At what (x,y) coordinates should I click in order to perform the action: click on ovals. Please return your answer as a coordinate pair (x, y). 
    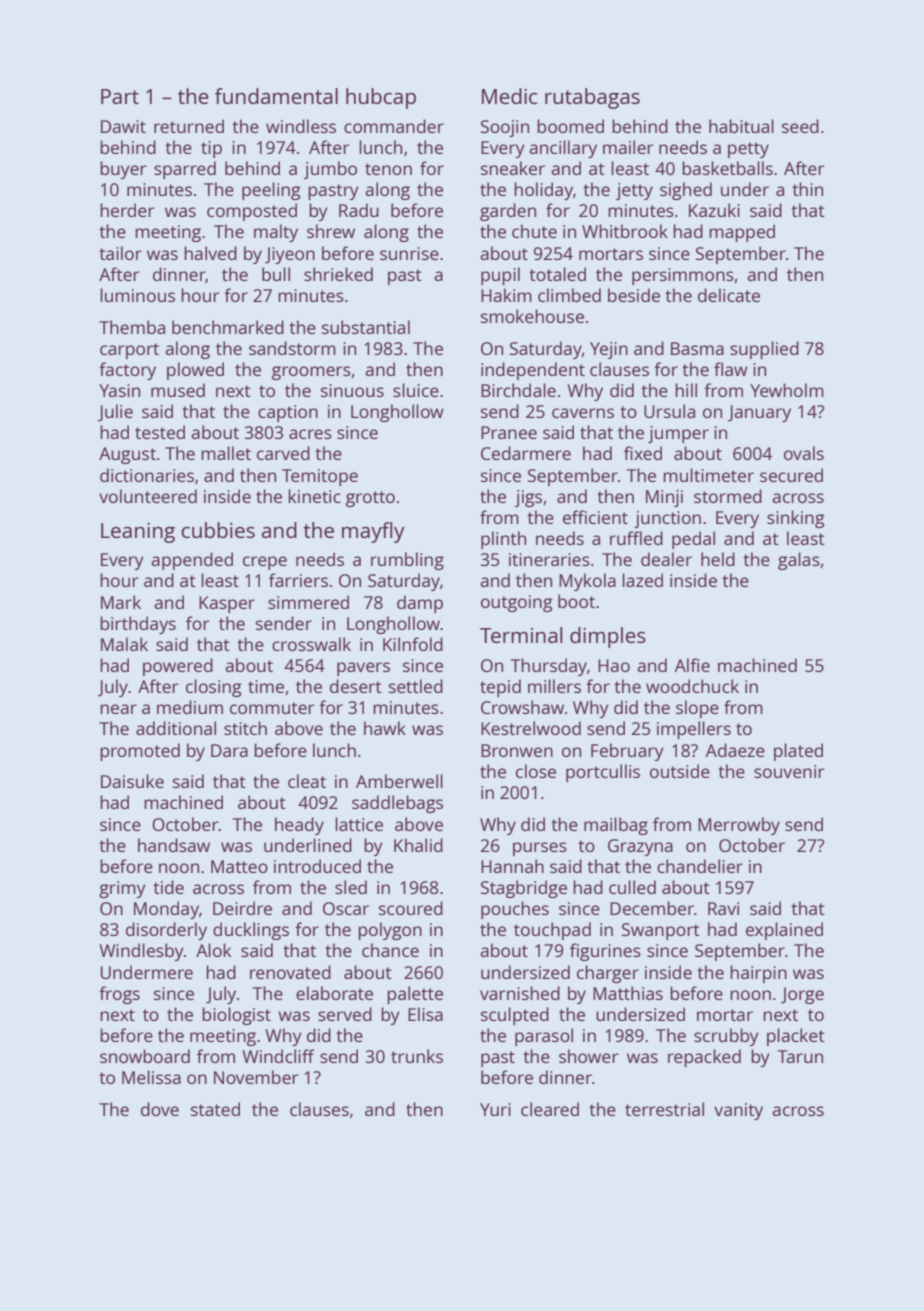
    Looking at the image, I should click on (804, 453).
